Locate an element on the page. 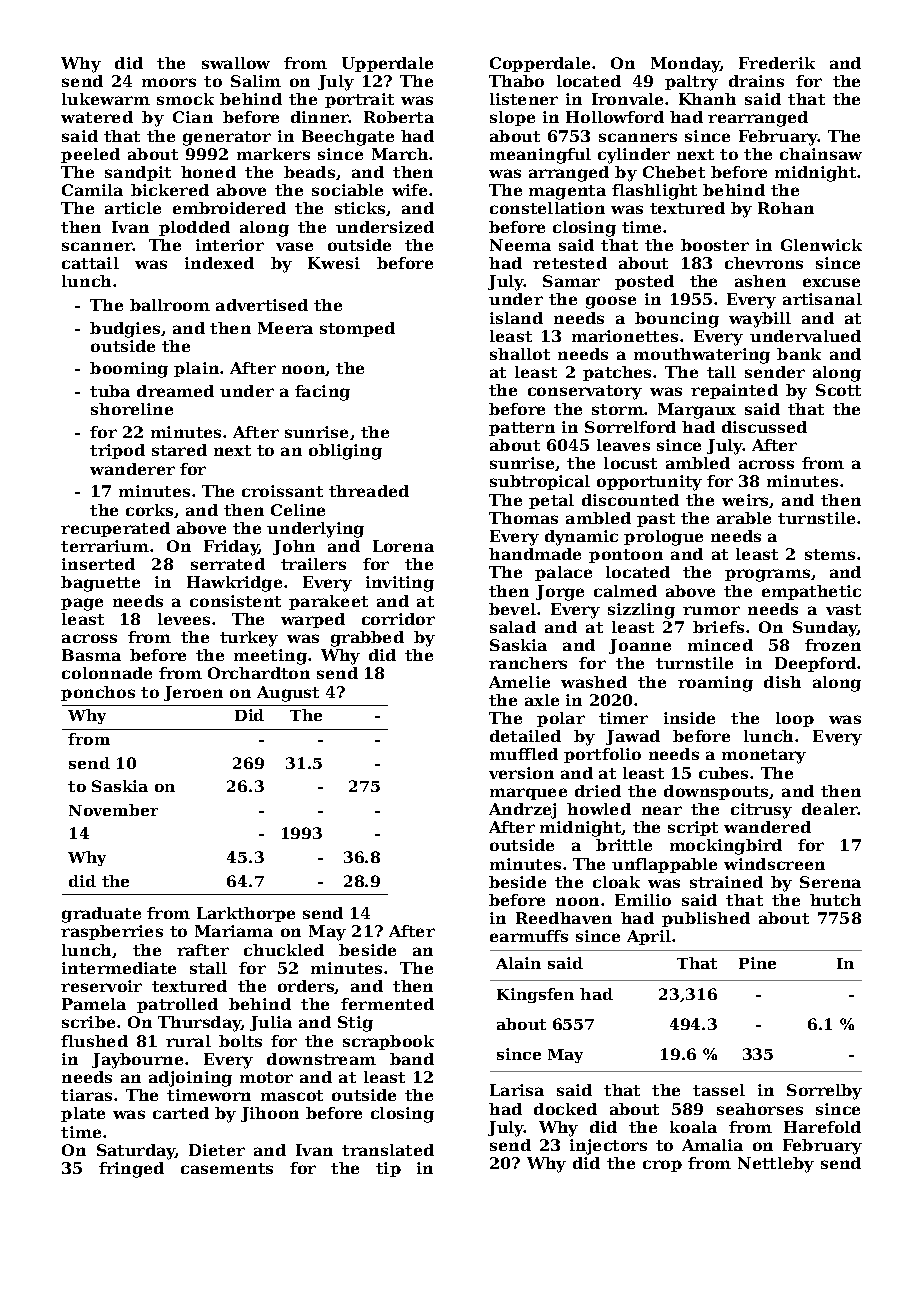 This page has width=924, height=1311. Copperdale is located at coordinates (540, 64).
